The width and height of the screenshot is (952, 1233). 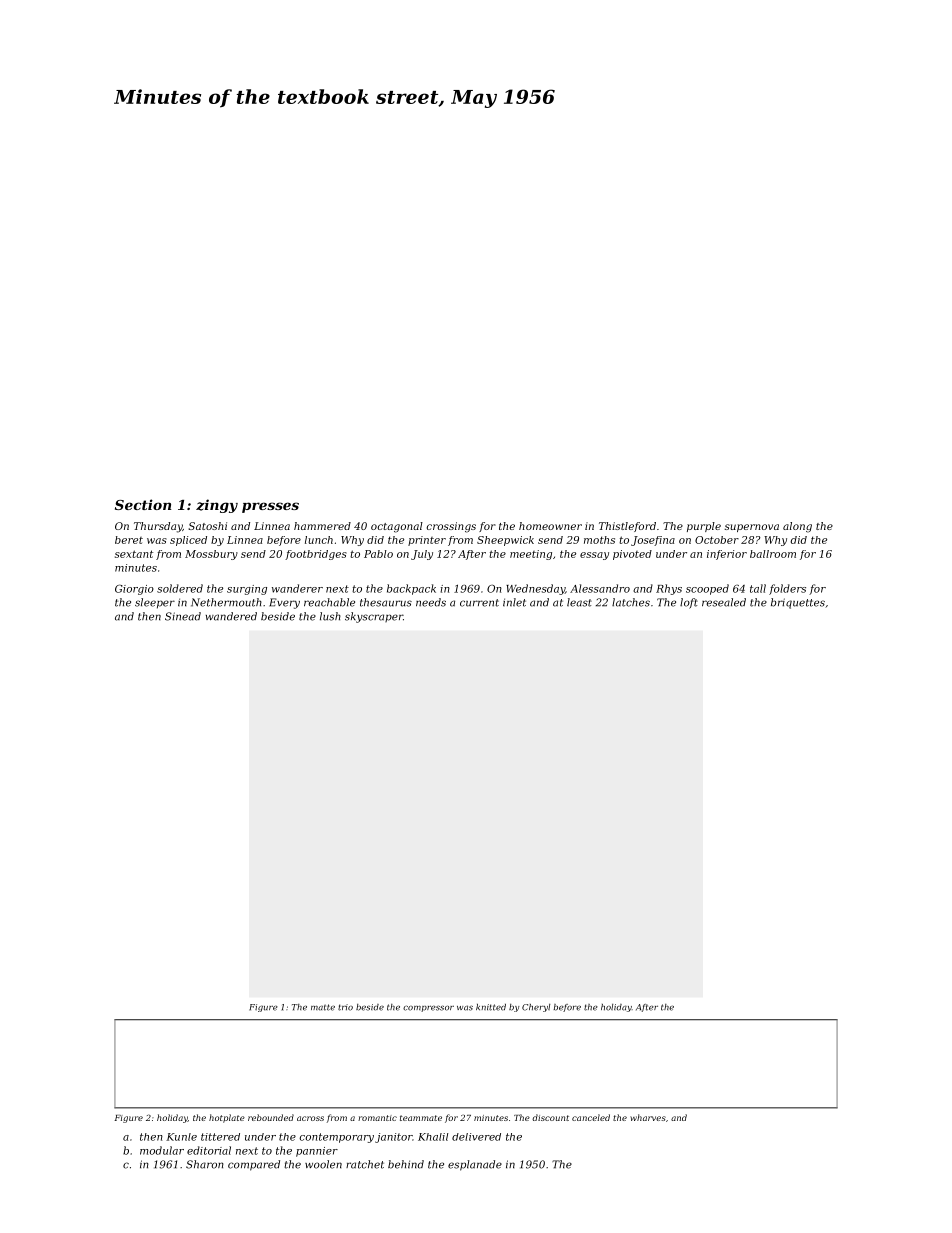 I want to click on trio, so click(x=345, y=1007).
